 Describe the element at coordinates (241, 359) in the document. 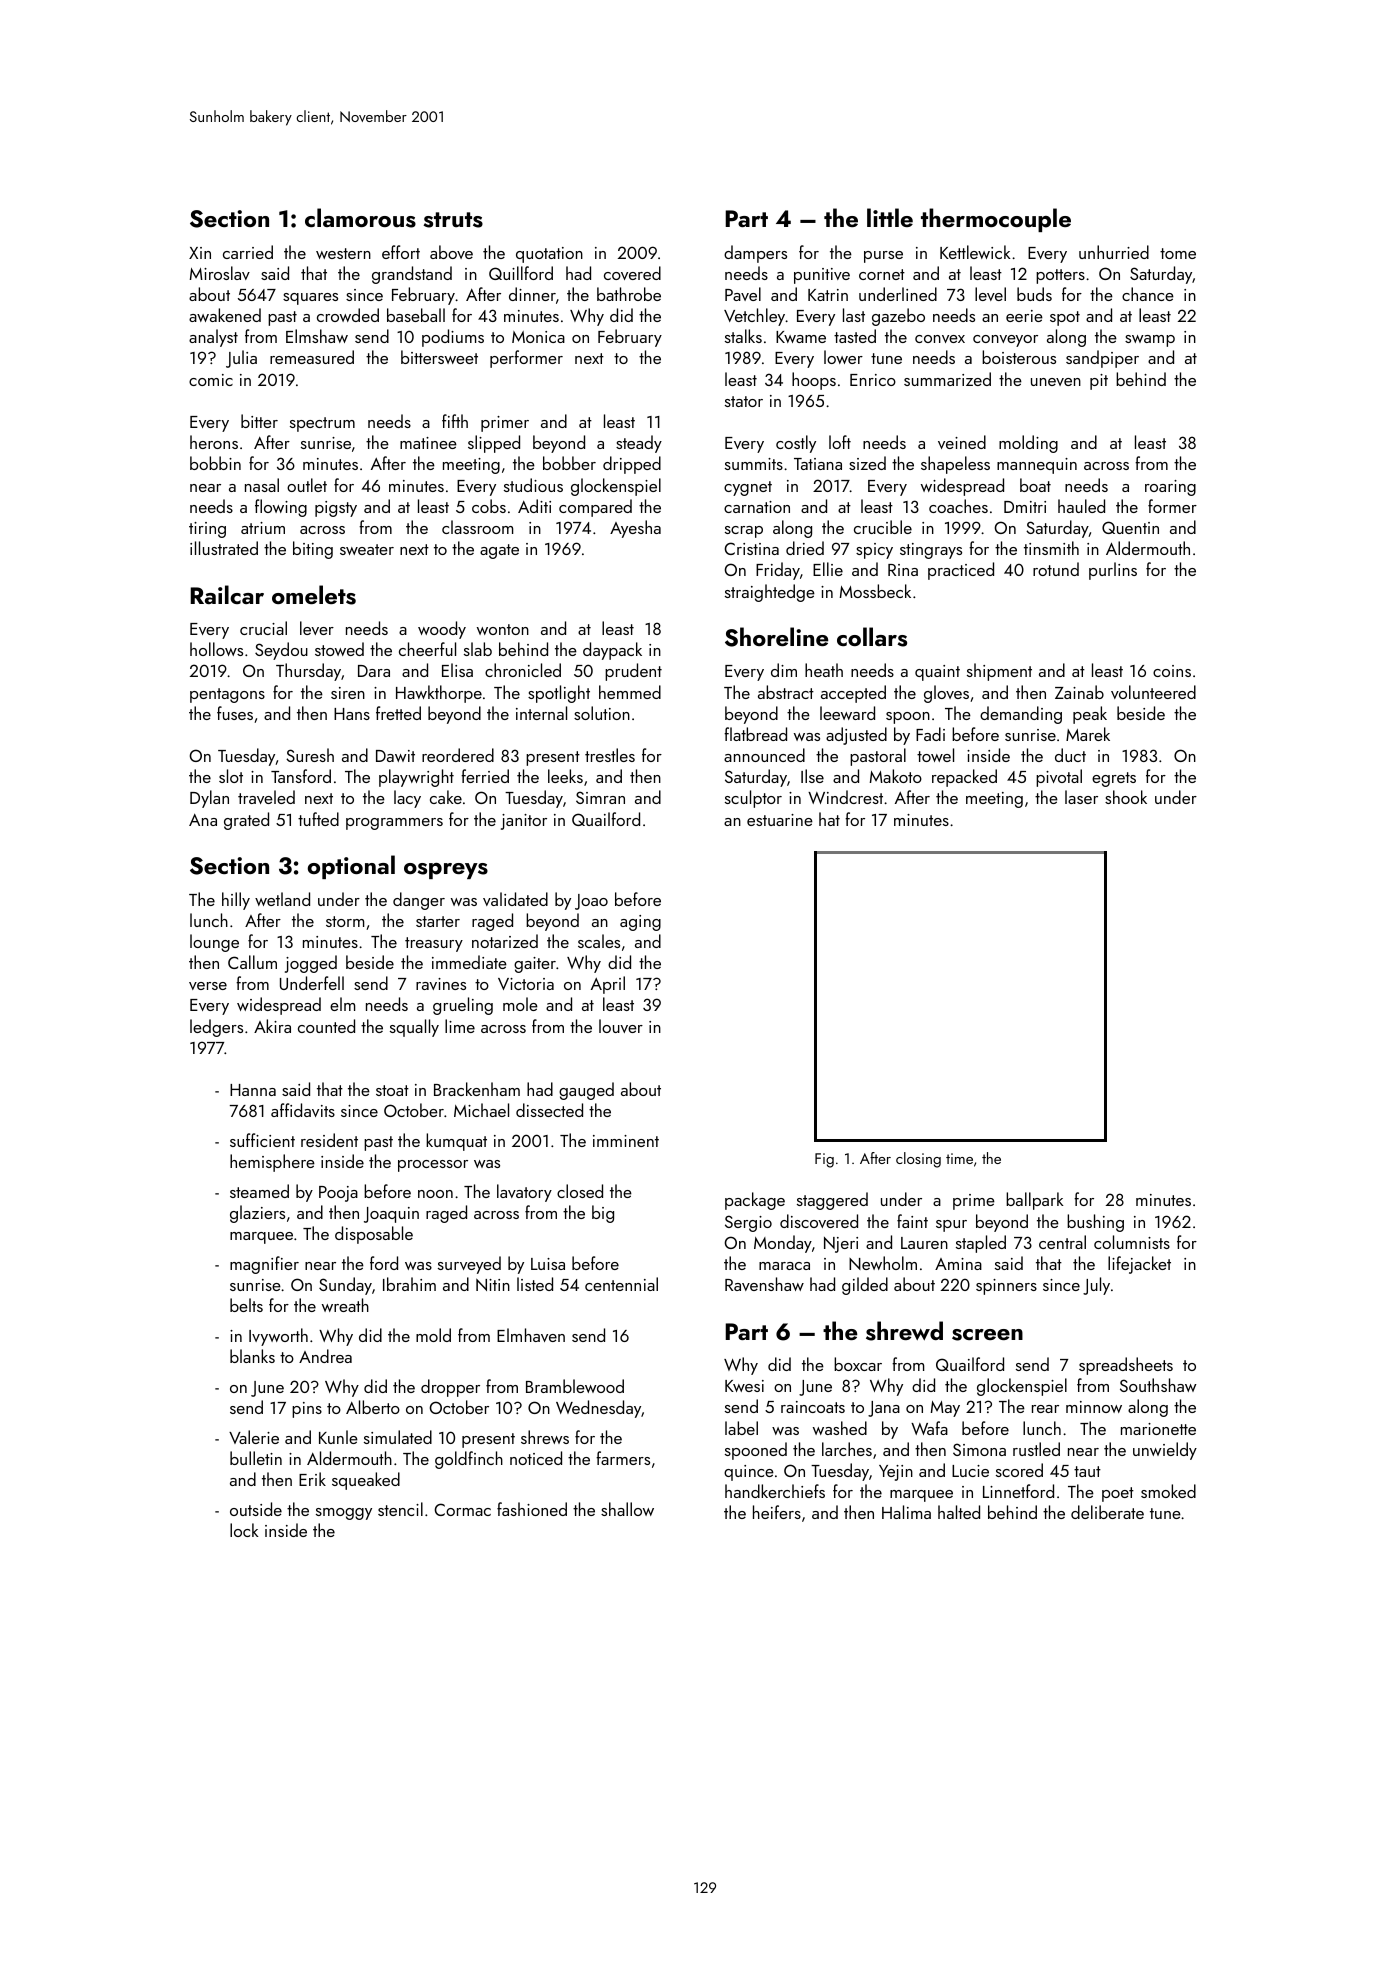

I see `Julia` at that location.
